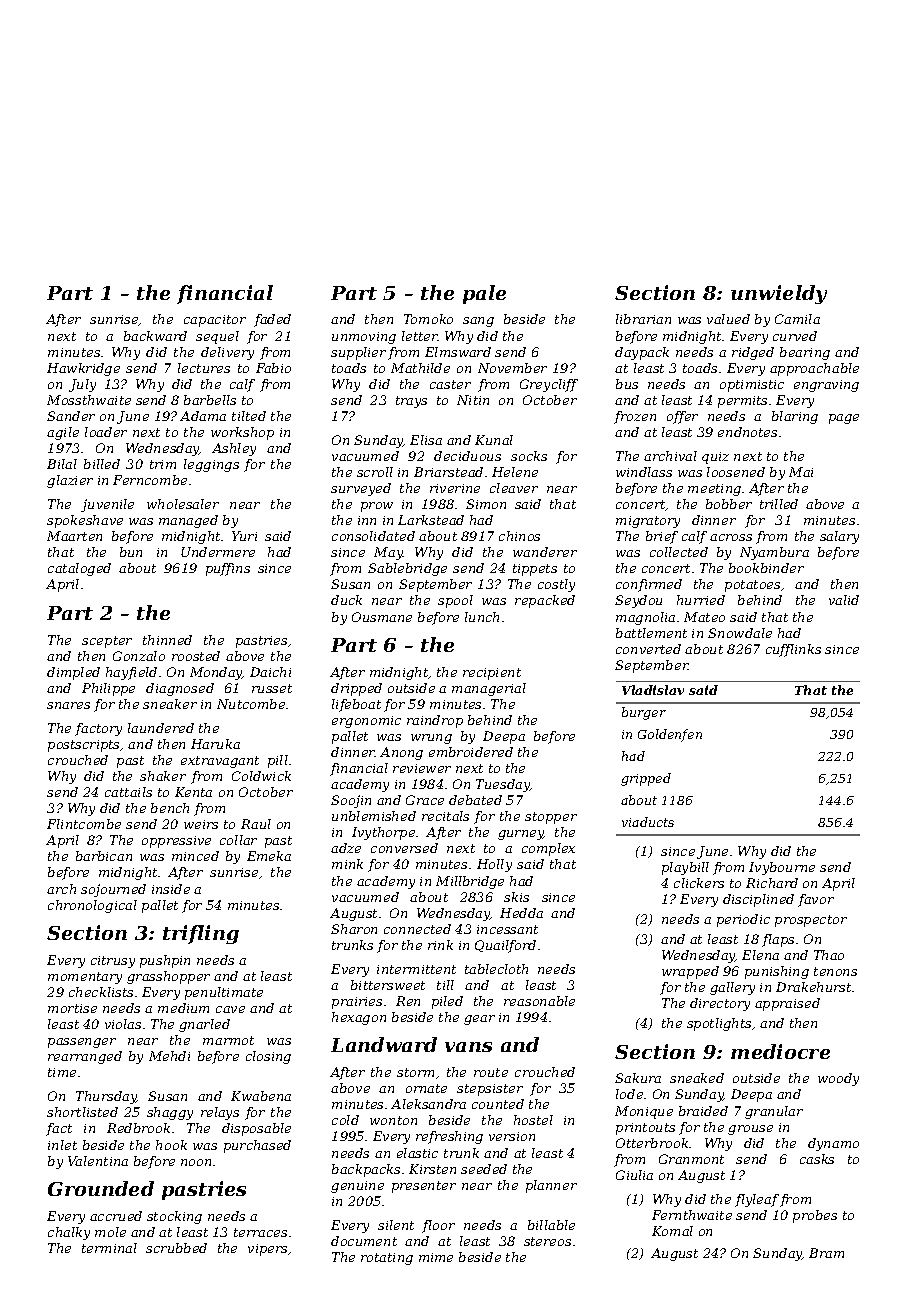 The height and width of the screenshot is (1316, 908). What do you see at coordinates (257, 1146) in the screenshot?
I see `purchased` at bounding box center [257, 1146].
